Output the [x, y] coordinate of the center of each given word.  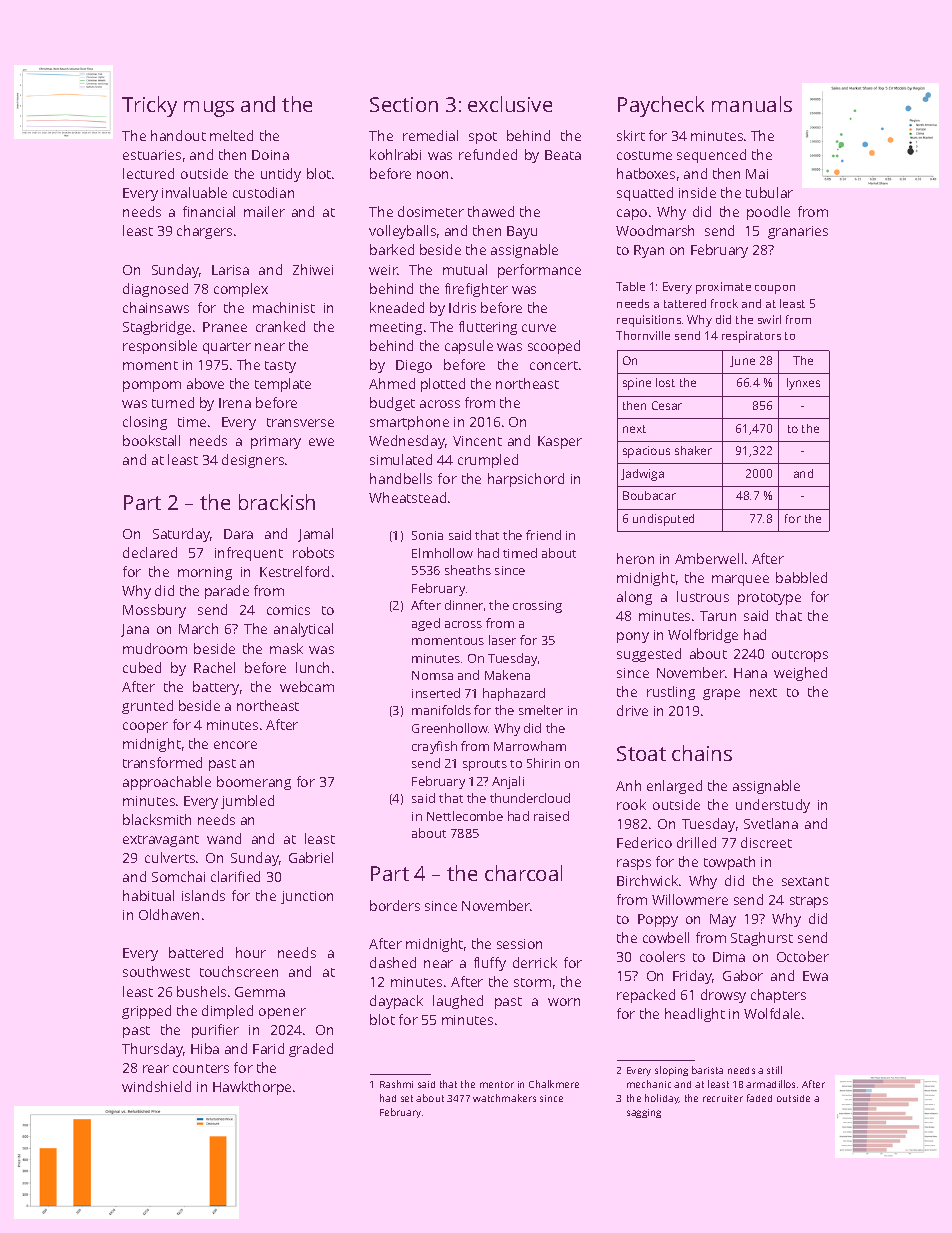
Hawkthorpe [252, 1088]
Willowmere [690, 899]
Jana [135, 630]
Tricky [149, 106]
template [283, 385]
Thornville [643, 335]
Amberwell [709, 558]
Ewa [815, 976]
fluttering [488, 328]
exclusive [510, 104]
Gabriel [311, 857]
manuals [752, 104]
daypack [396, 1002]
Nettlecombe [465, 816]
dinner [464, 605]
